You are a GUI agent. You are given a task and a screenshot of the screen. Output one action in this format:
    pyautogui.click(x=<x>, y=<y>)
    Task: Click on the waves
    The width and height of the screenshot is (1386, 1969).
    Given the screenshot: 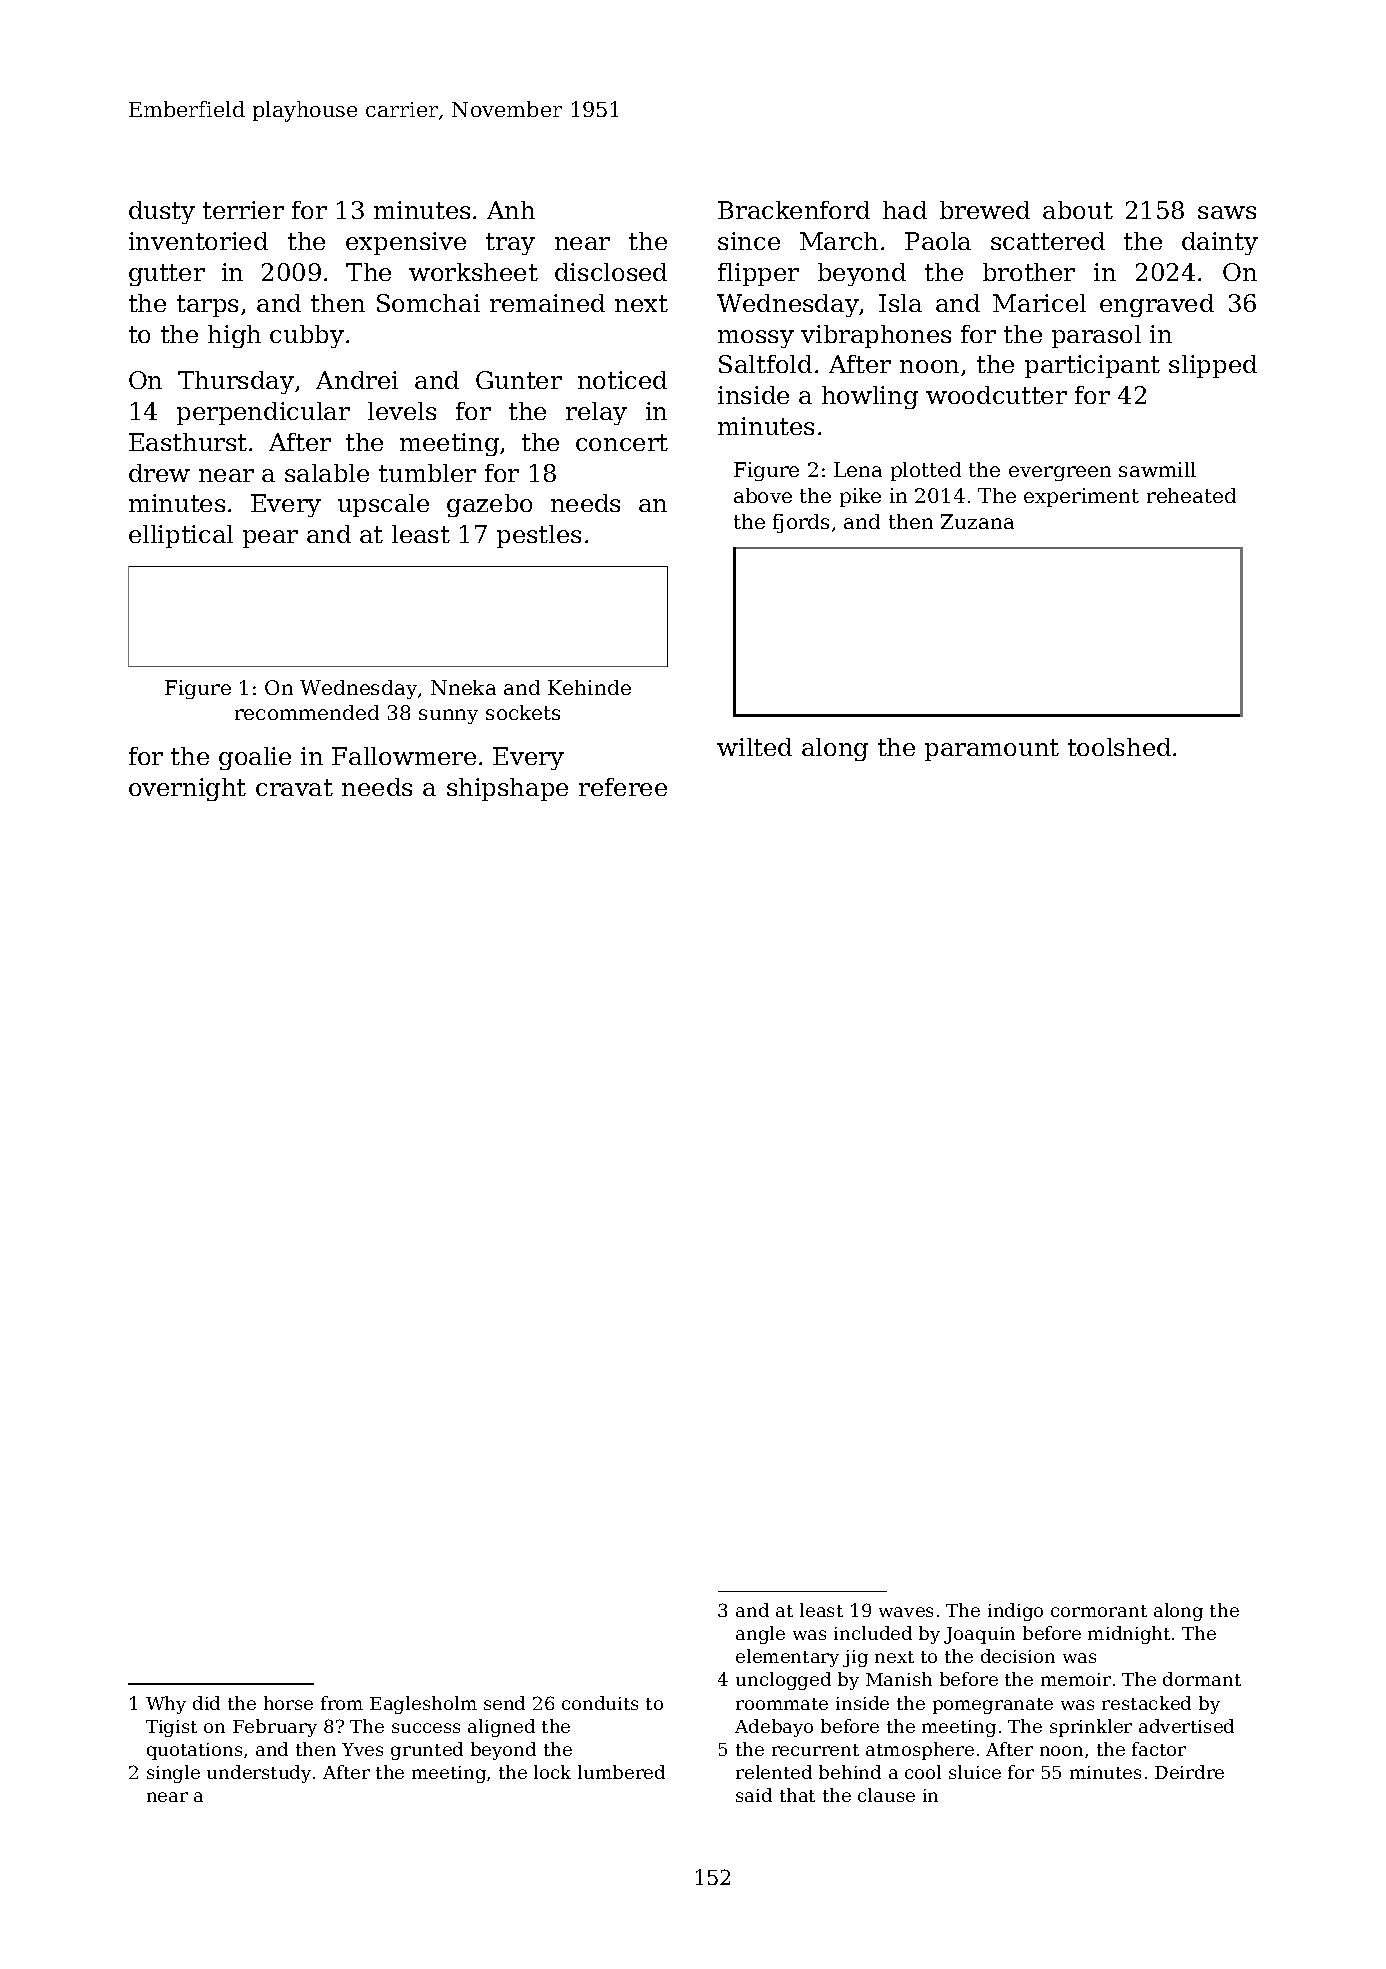 What is the action you would take?
    pyautogui.click(x=906, y=1612)
